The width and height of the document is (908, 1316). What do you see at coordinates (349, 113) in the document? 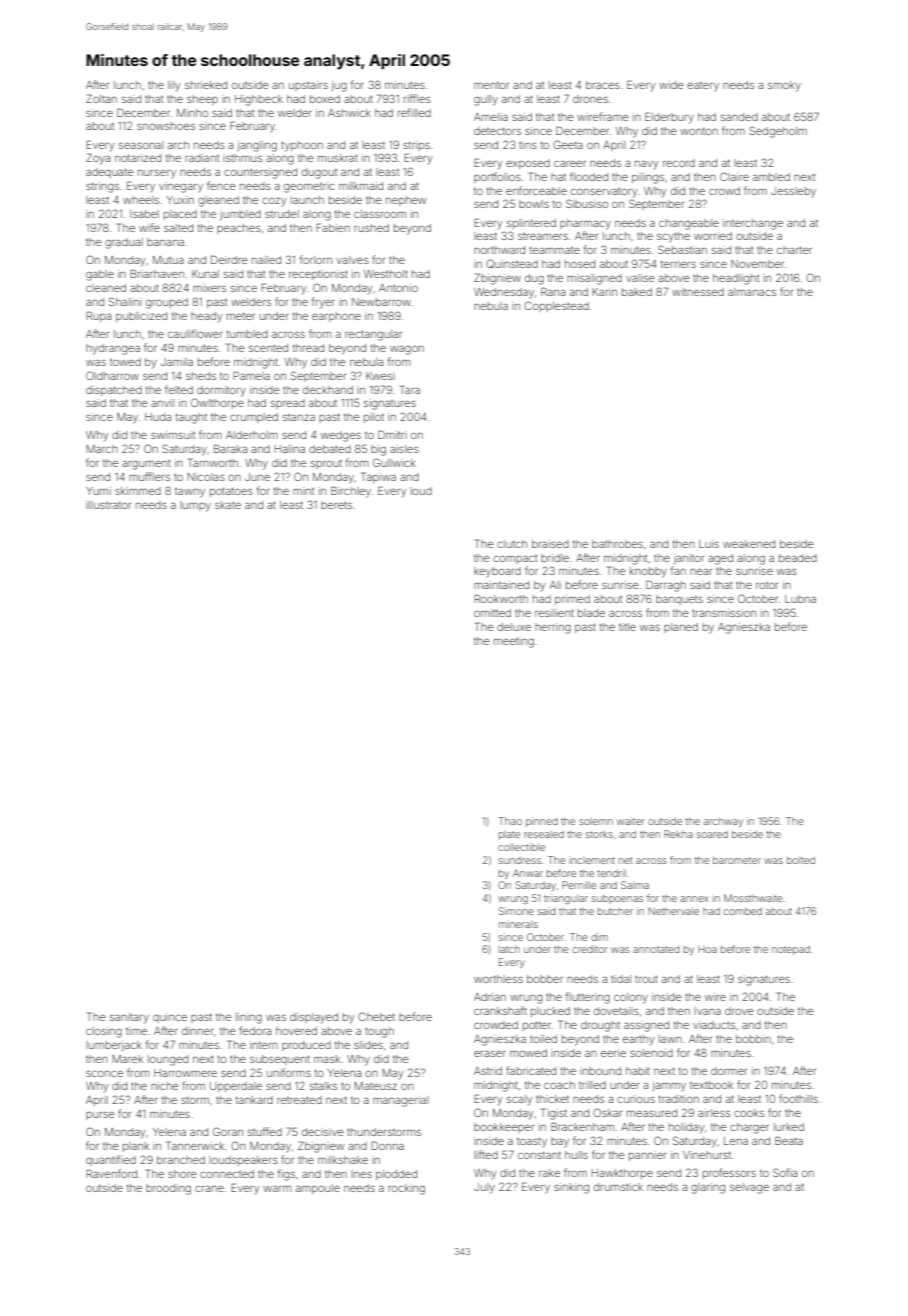
I see `Ashwick` at bounding box center [349, 113].
